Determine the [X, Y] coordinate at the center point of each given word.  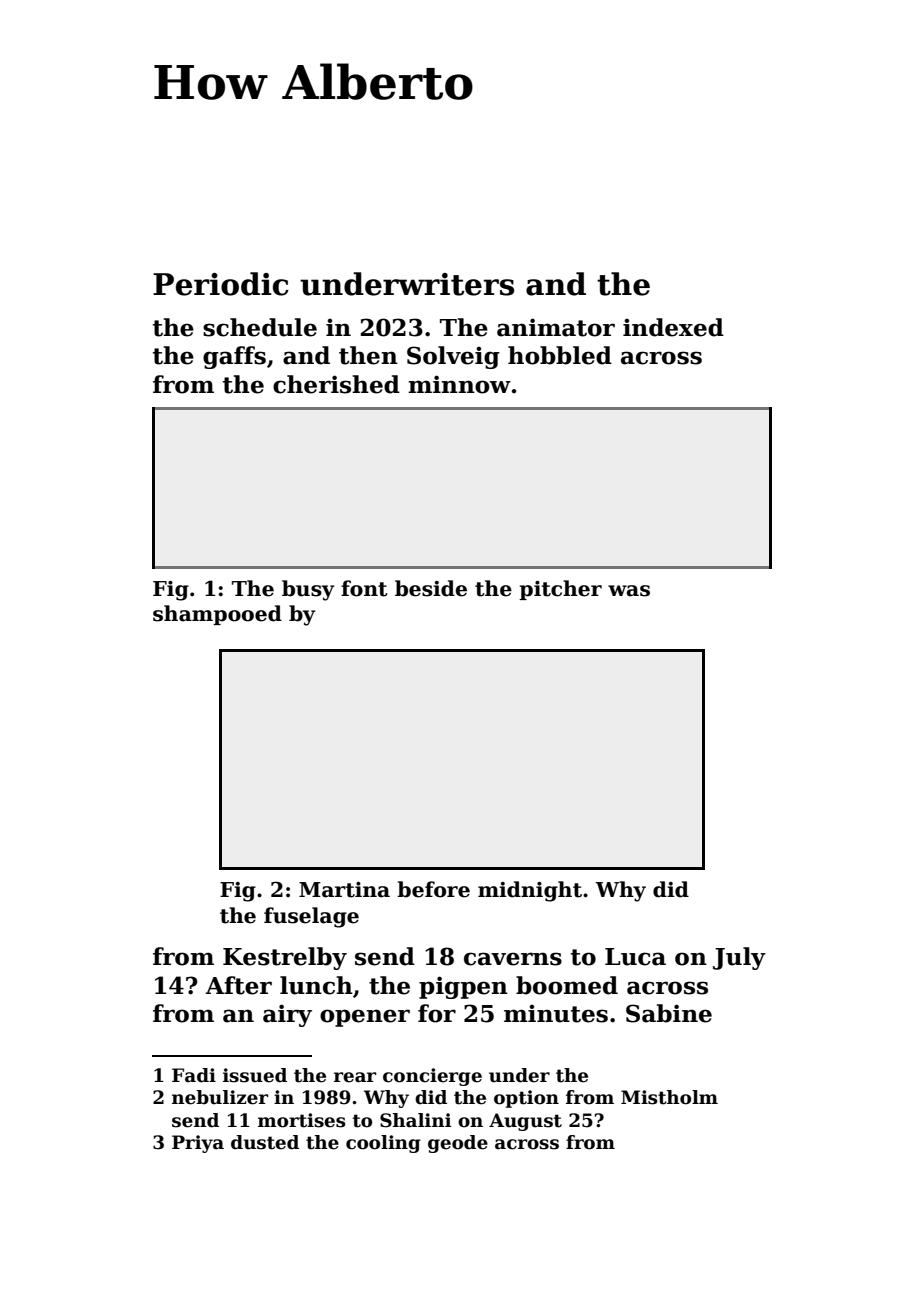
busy [308, 590]
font [364, 588]
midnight [530, 891]
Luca [635, 957]
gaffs [234, 357]
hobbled [560, 355]
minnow [459, 384]
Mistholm [669, 1097]
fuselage [311, 917]
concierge [432, 1077]
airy [287, 1015]
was [629, 591]
